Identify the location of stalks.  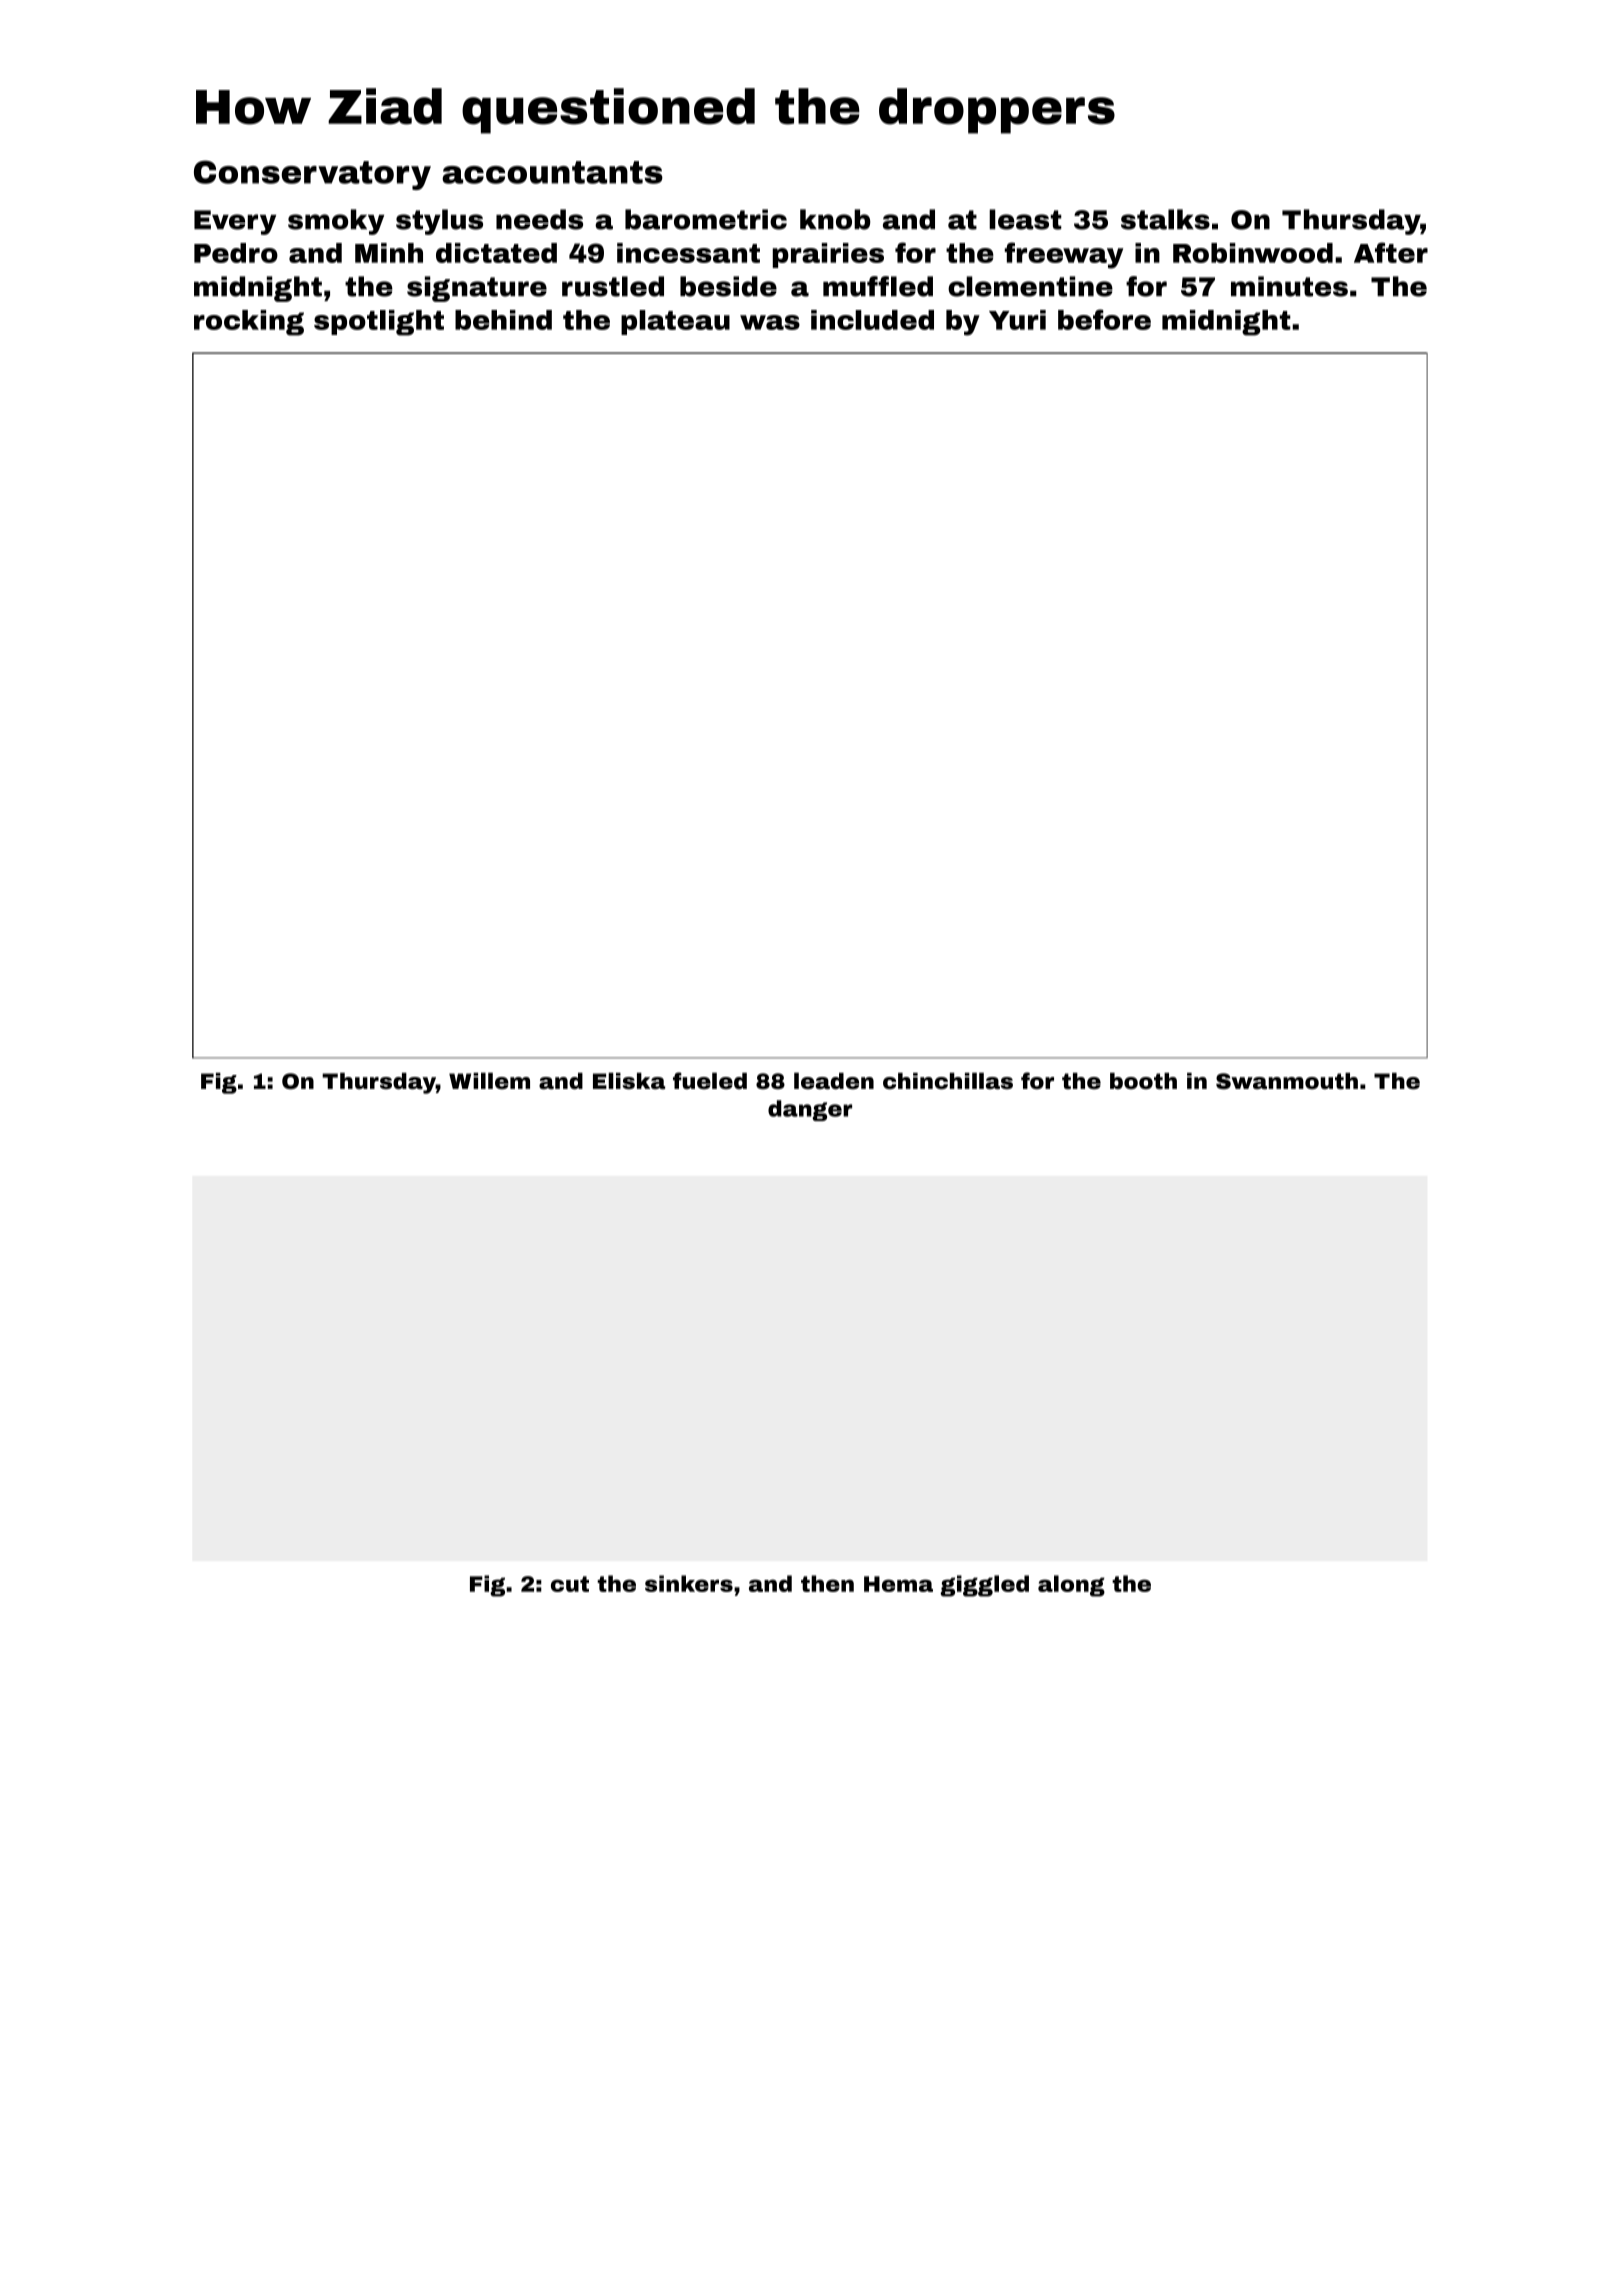
(1165, 219).
